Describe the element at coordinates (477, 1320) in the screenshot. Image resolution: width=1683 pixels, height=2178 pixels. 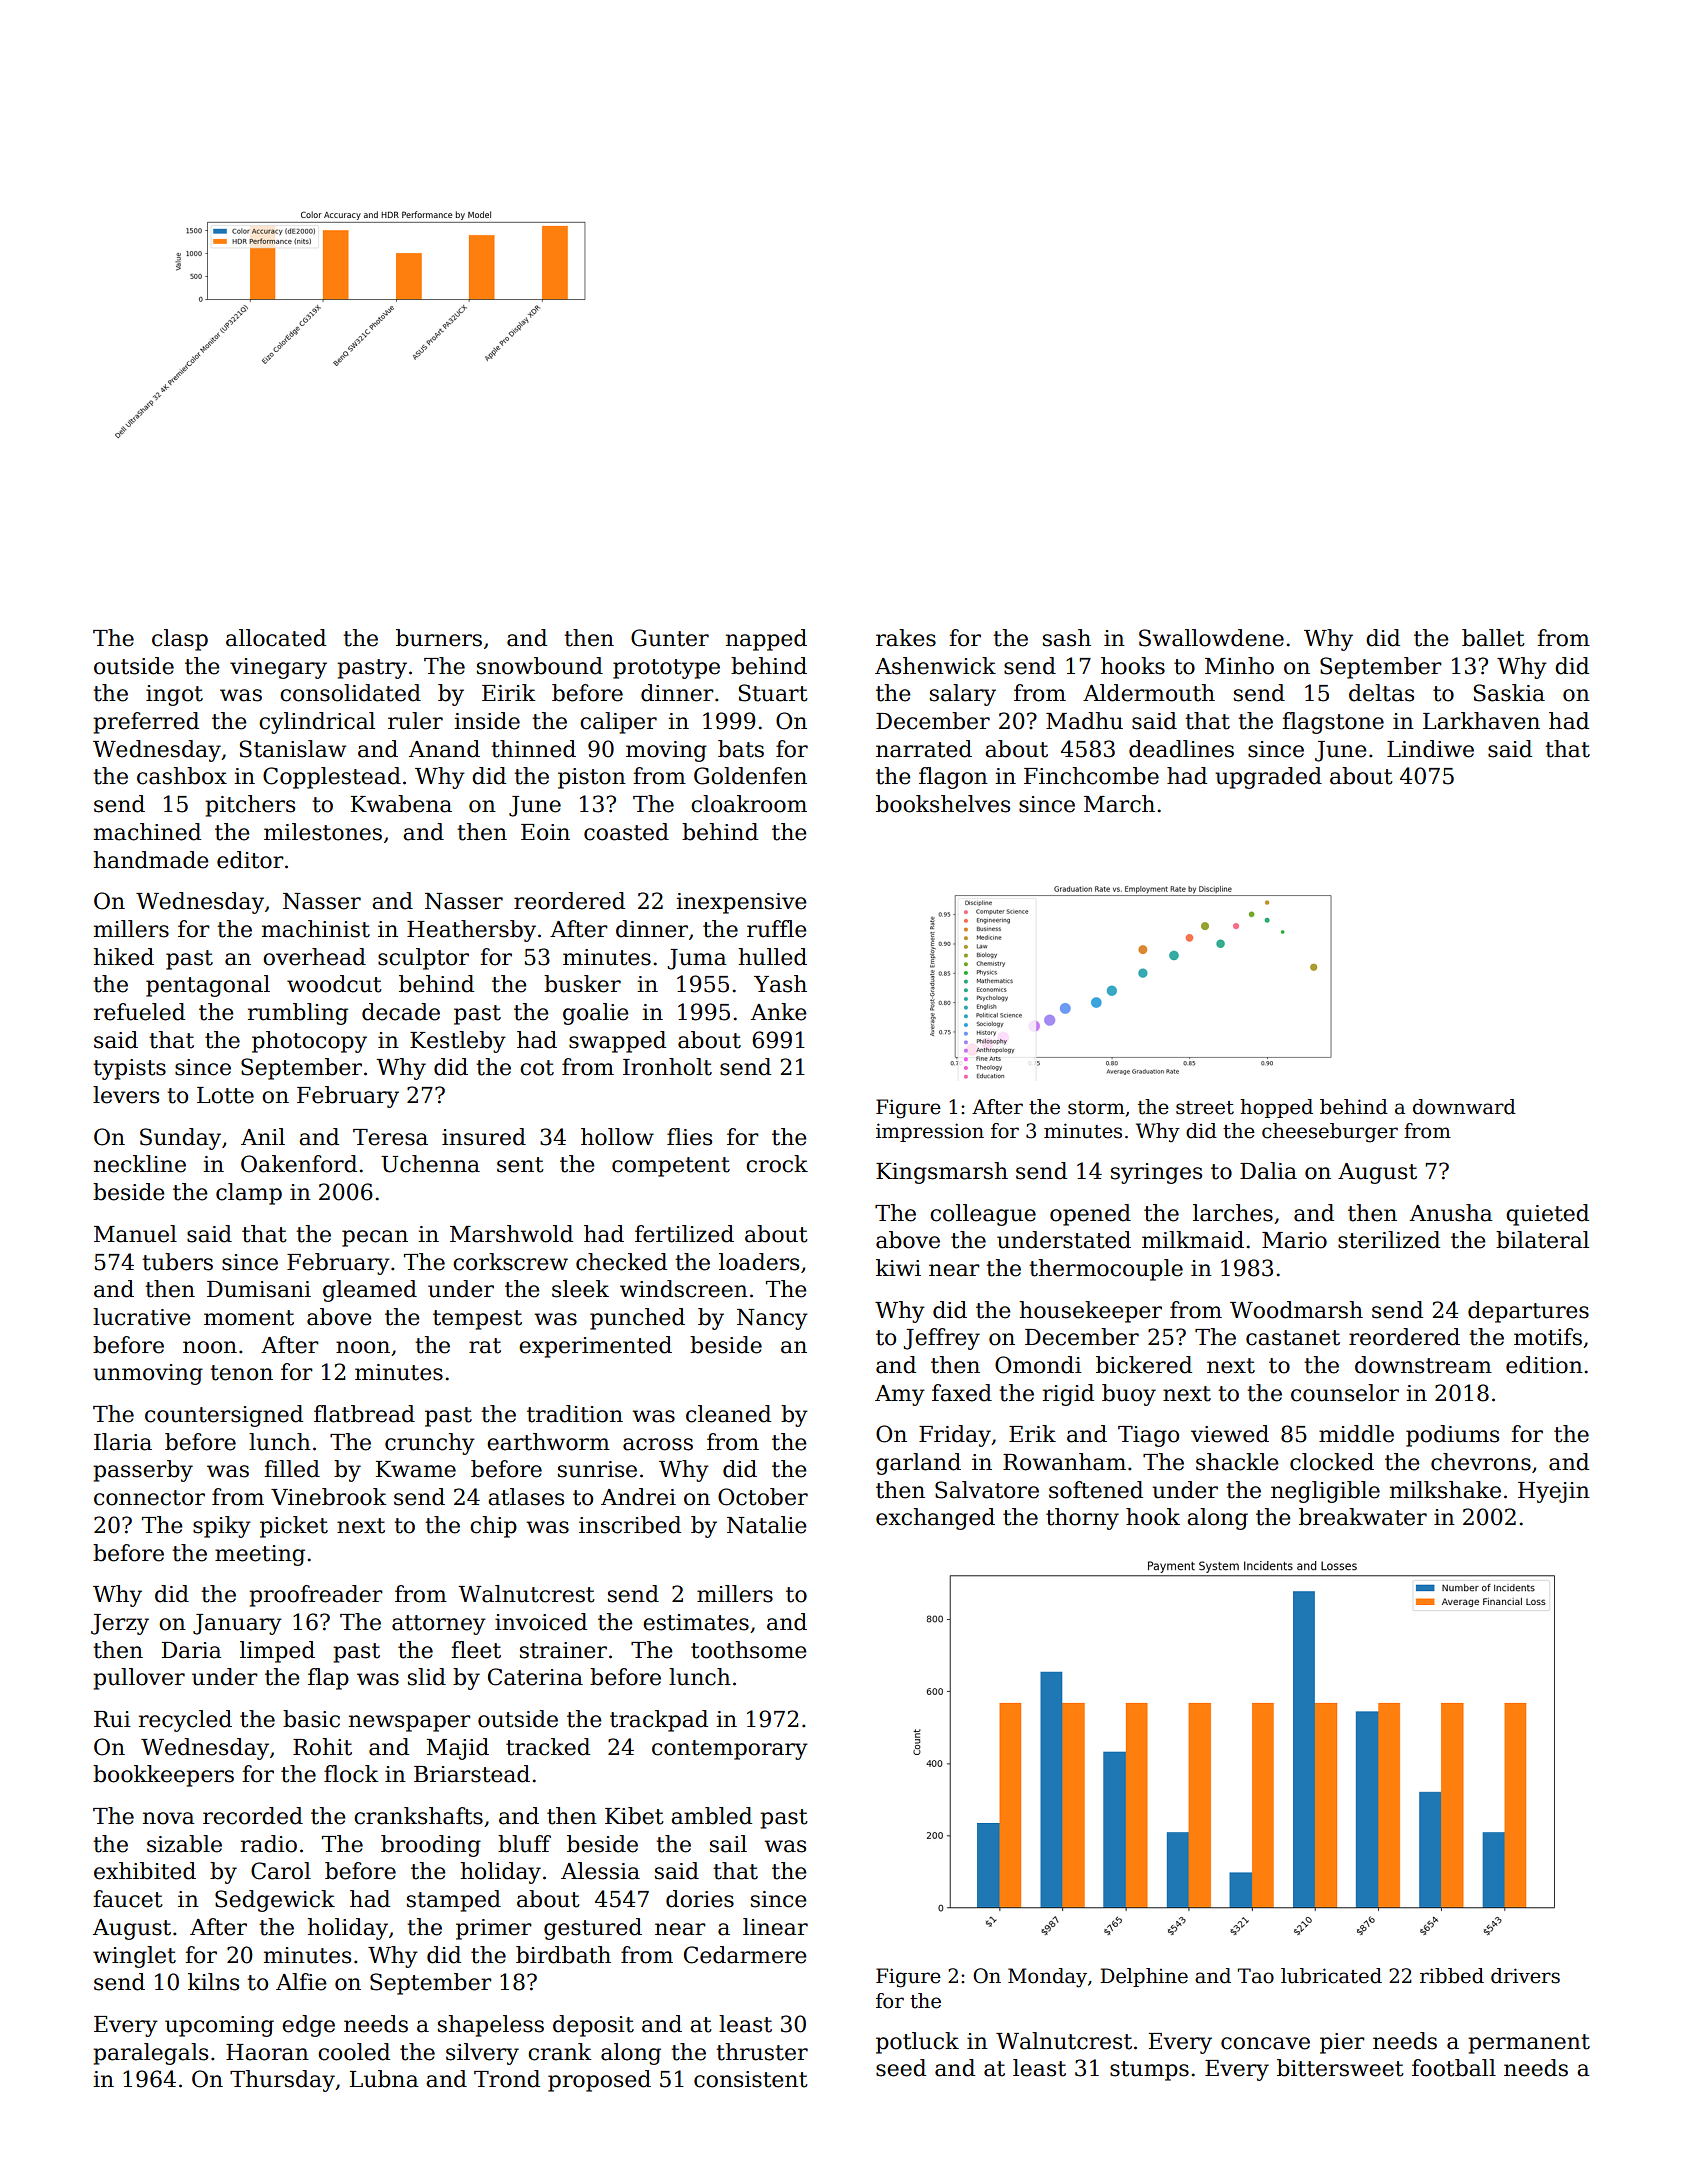
I see `tempest` at that location.
